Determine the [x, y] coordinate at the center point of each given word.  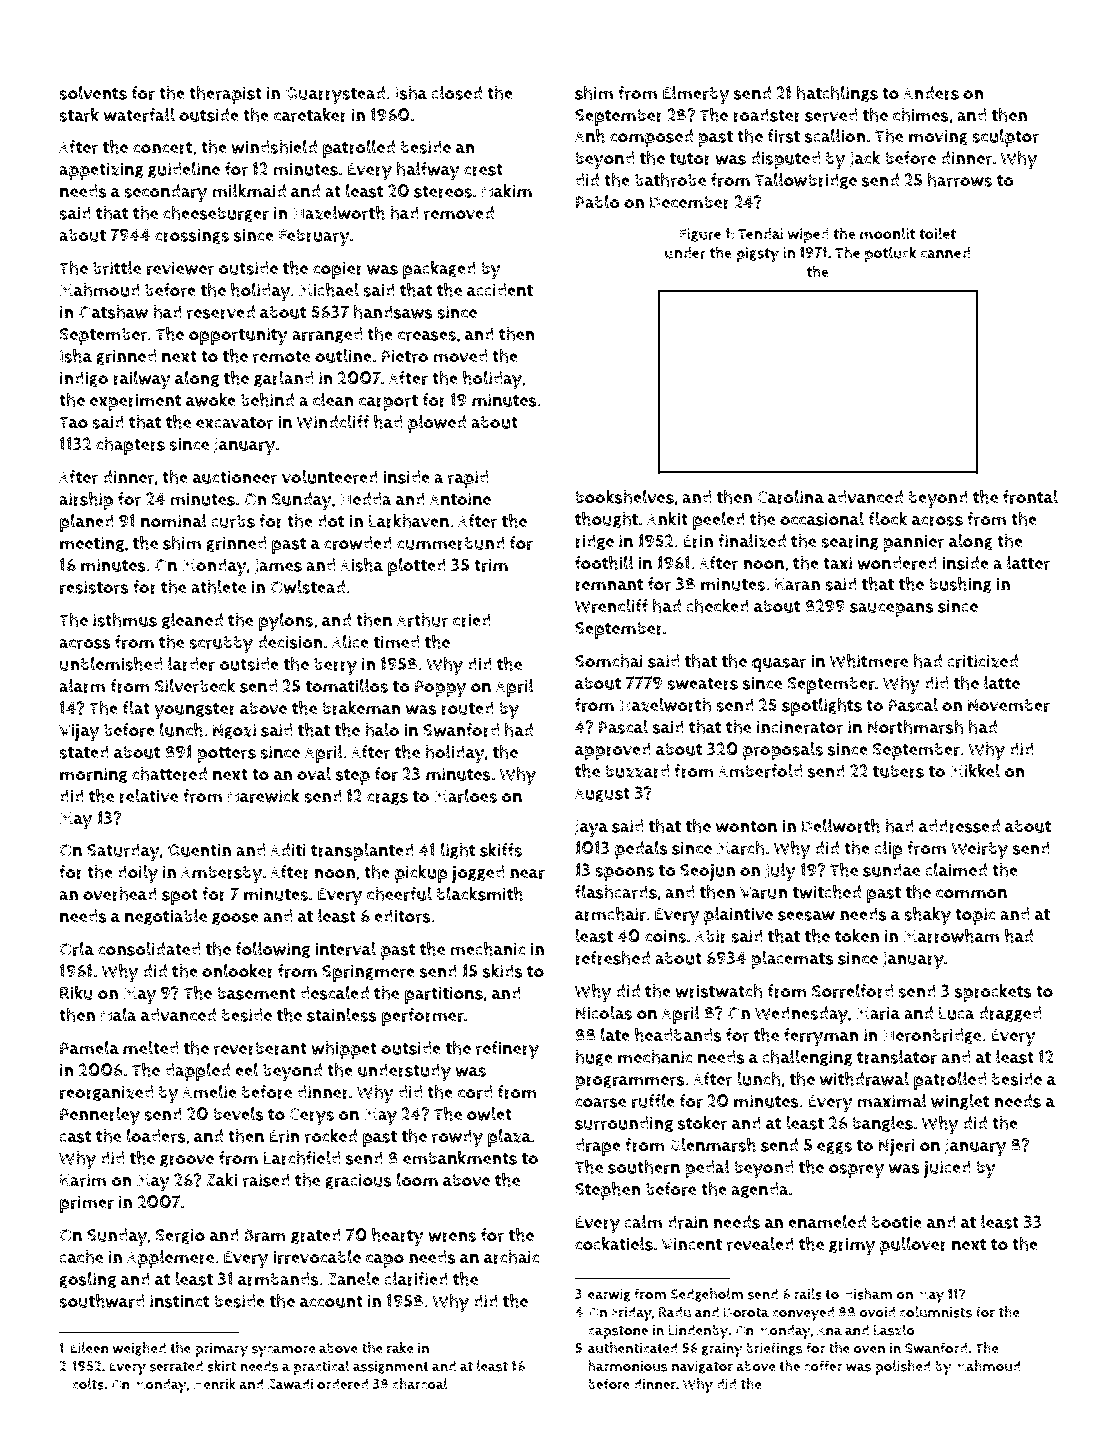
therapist [225, 95]
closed [456, 93]
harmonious [628, 1366]
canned [945, 253]
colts [88, 1384]
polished [903, 1367]
